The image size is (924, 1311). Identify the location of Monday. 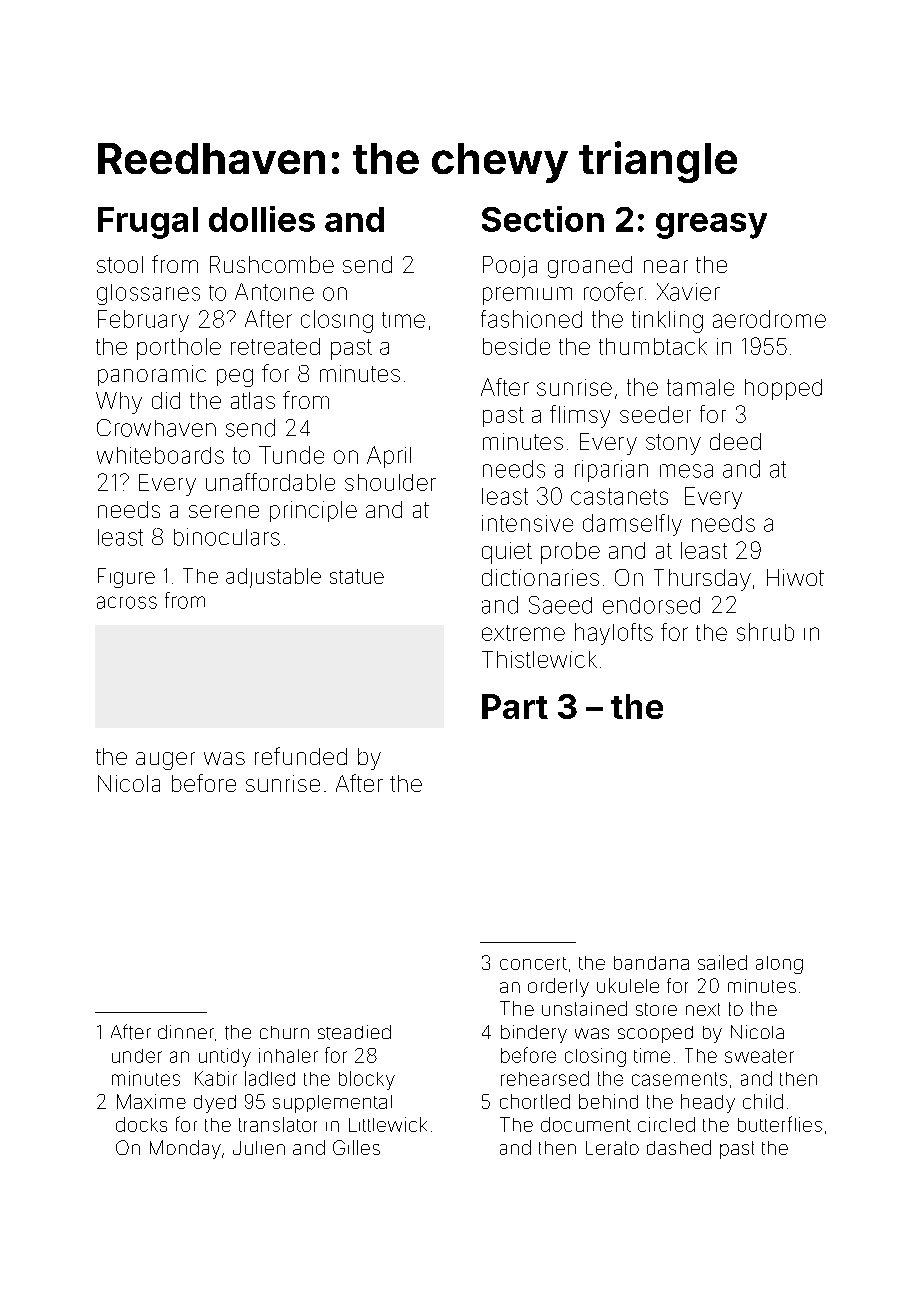
(185, 1149).
